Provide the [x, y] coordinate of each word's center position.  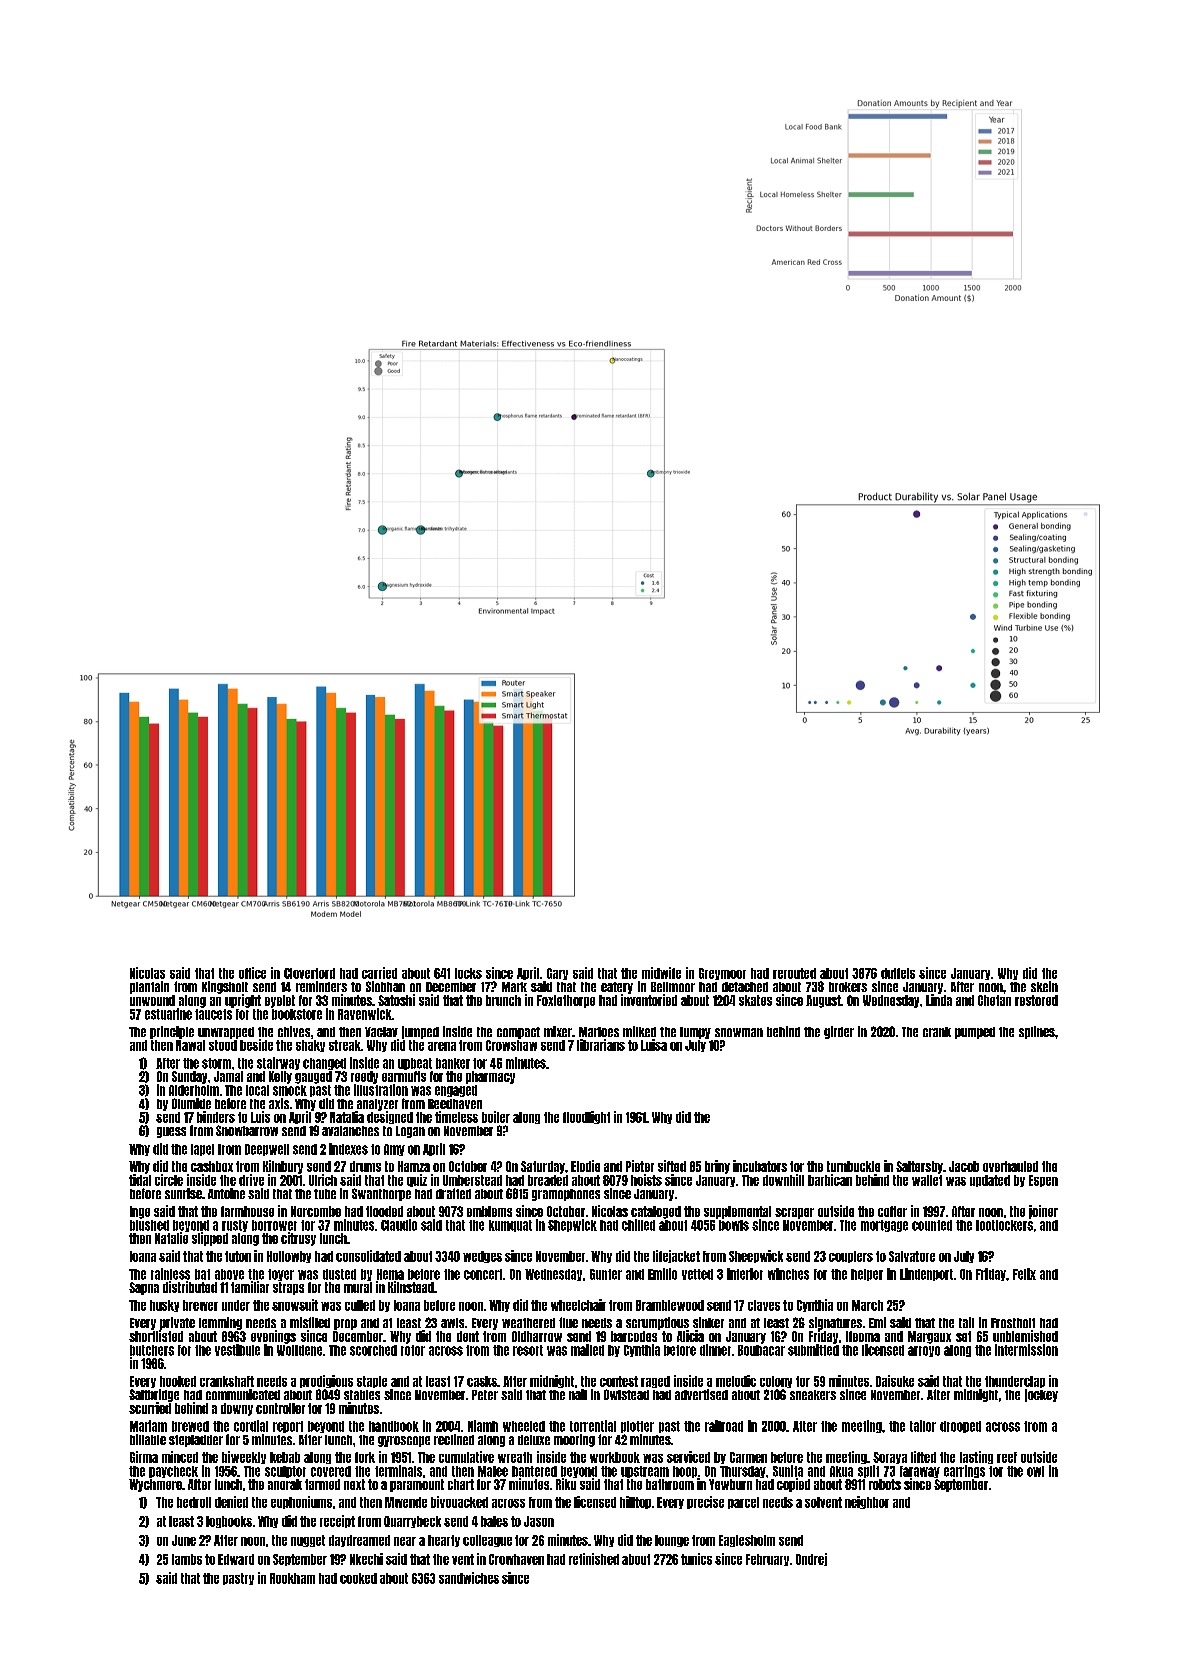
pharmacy [490, 1077]
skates [755, 1000]
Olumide [191, 1103]
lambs [187, 1559]
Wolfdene [299, 1350]
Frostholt [1013, 1323]
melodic [736, 1381]
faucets [213, 1014]
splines [1037, 1032]
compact [518, 1033]
